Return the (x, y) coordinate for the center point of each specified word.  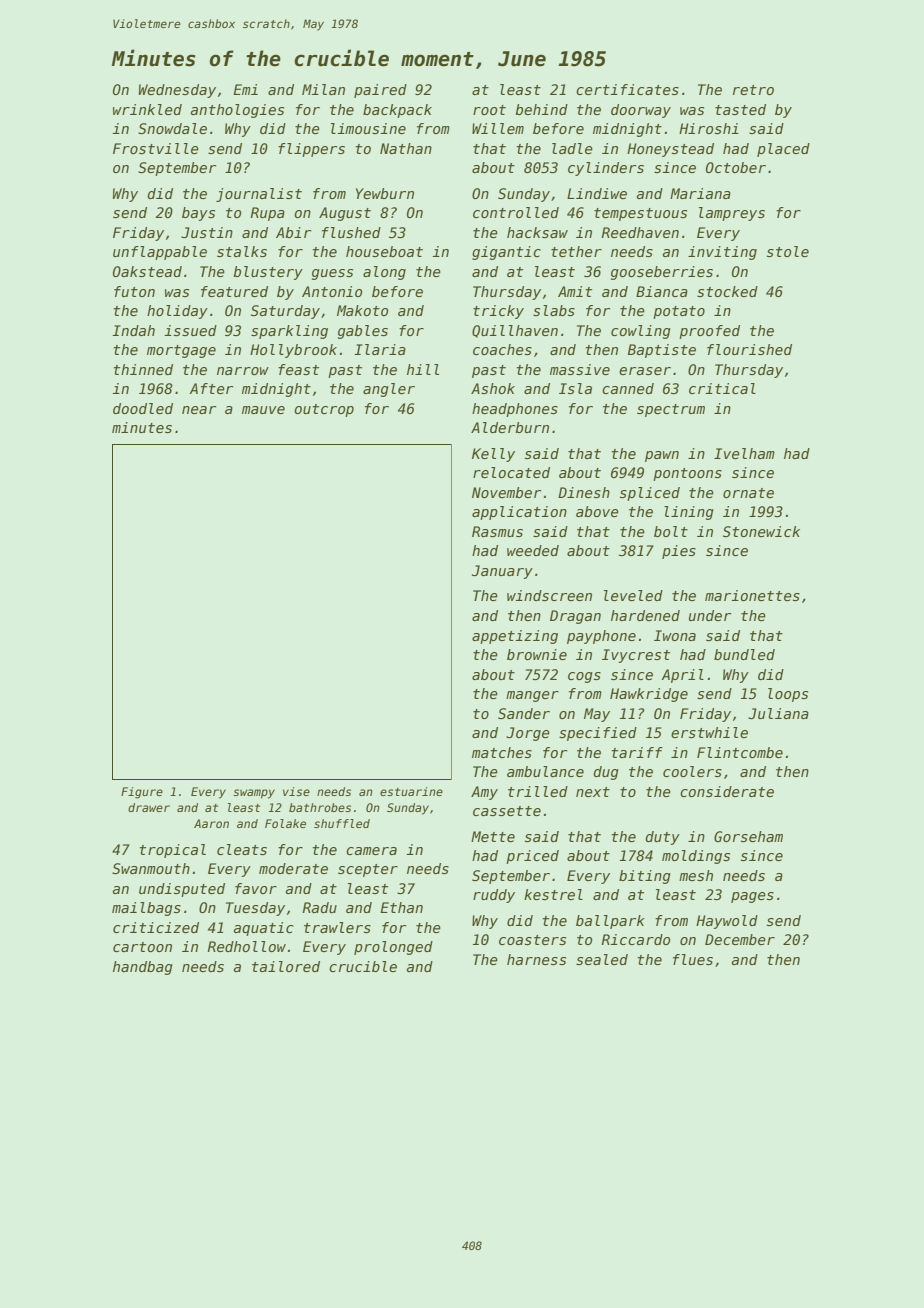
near (199, 410)
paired (380, 91)
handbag (143, 968)
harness (536, 959)
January (502, 572)
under (710, 615)
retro (753, 90)
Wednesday (177, 91)
